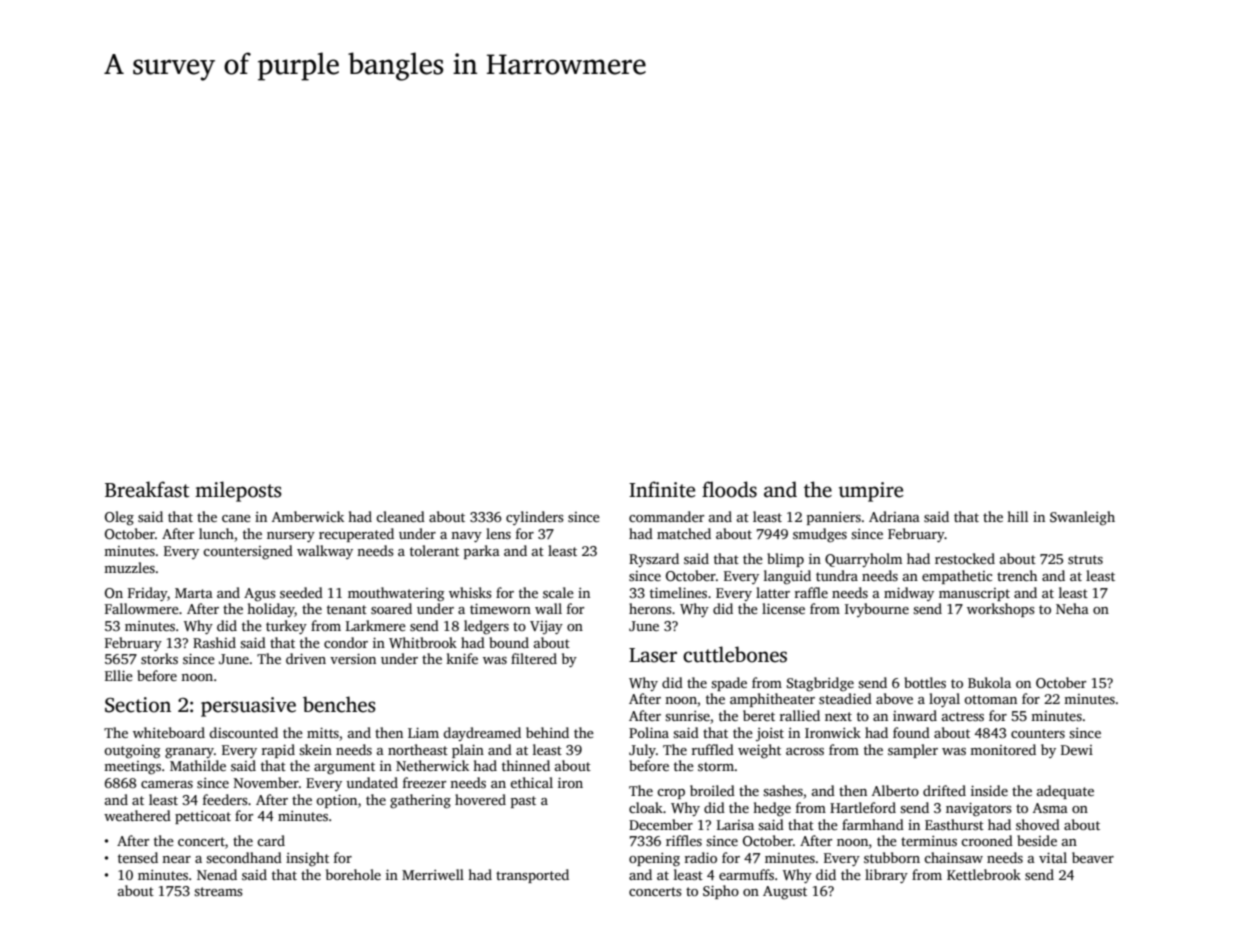 This screenshot has height=952, width=1233. What do you see at coordinates (770, 734) in the screenshot?
I see `joist` at bounding box center [770, 734].
